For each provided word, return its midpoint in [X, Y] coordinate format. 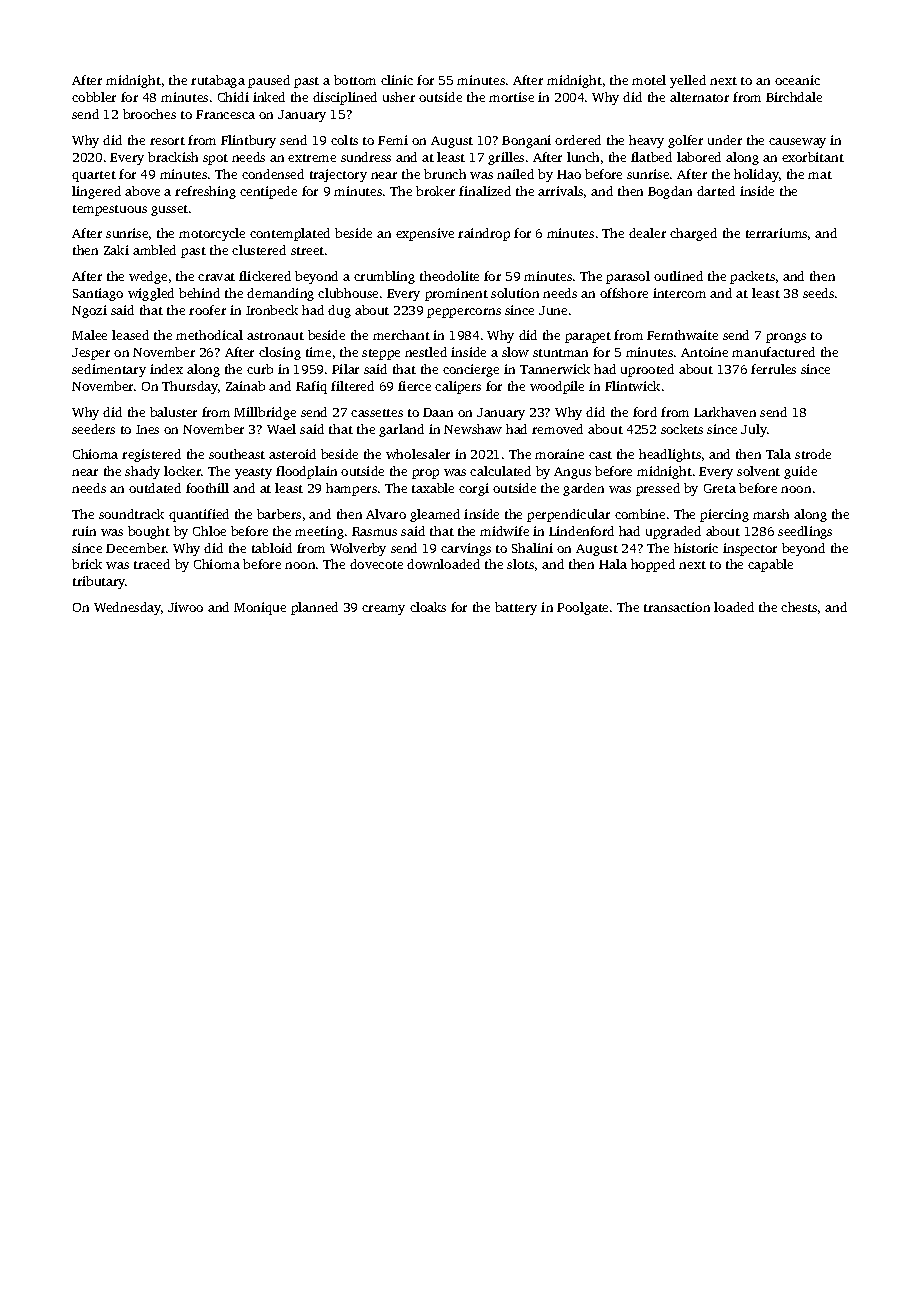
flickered [265, 276]
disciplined [345, 98]
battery [516, 608]
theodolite [449, 276]
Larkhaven [725, 412]
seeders [93, 429]
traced [152, 564]
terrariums [776, 233]
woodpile [557, 387]
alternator [699, 97]
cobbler [94, 97]
